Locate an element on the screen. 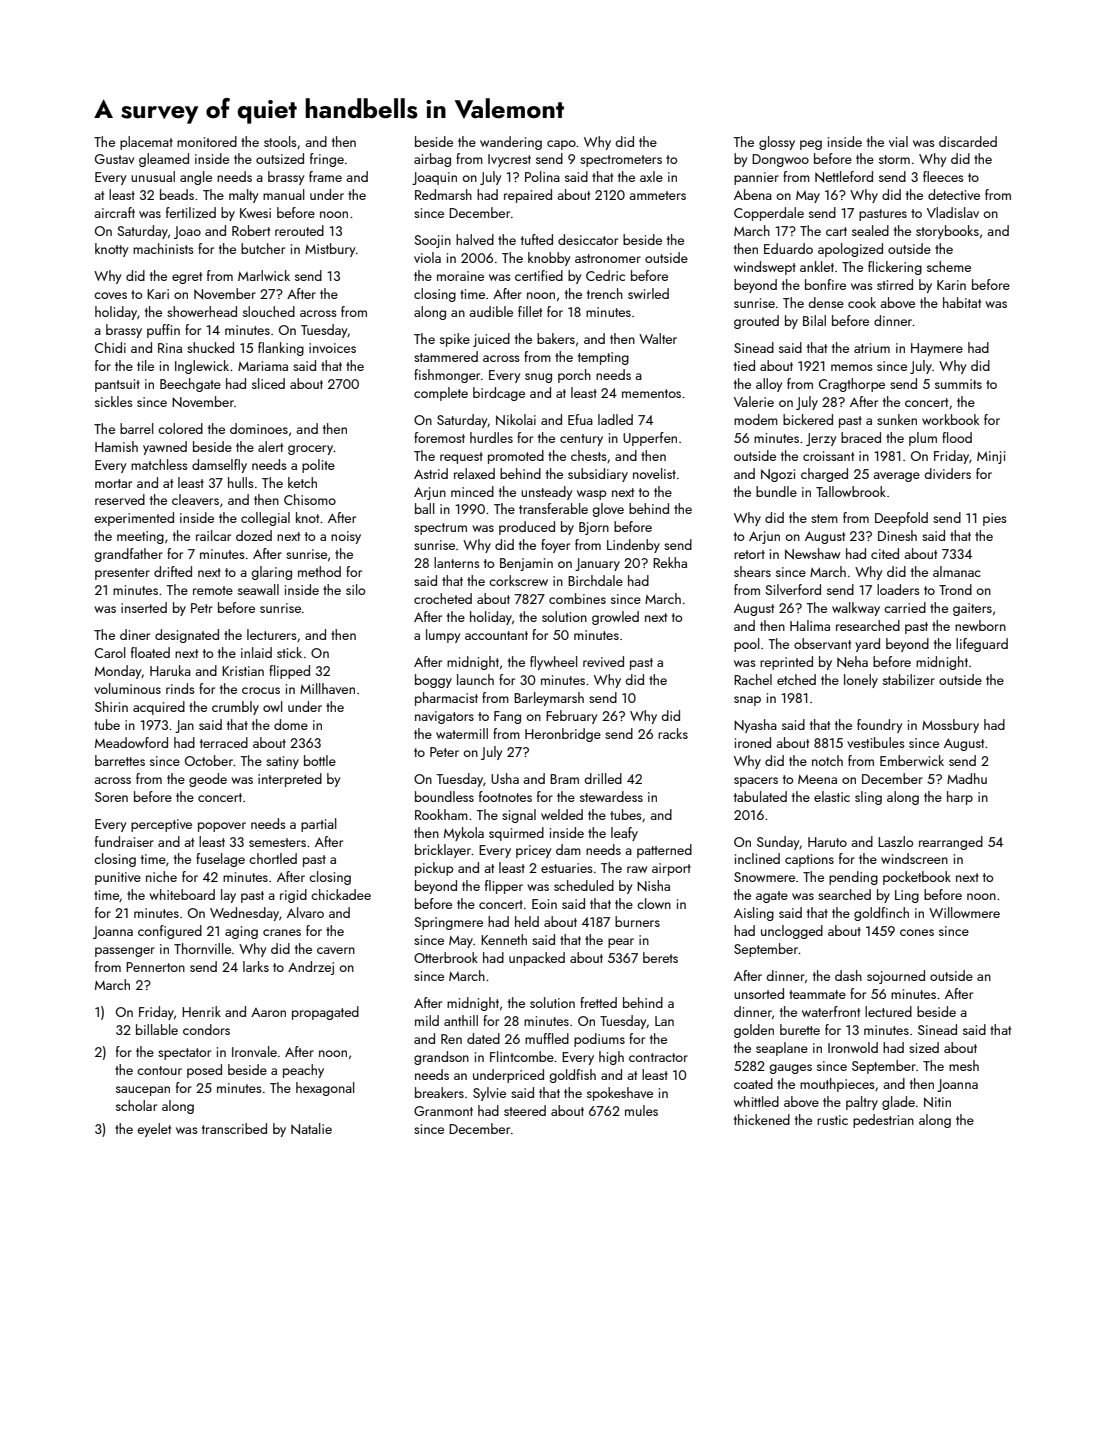 This screenshot has width=1107, height=1433. wandering is located at coordinates (511, 143).
